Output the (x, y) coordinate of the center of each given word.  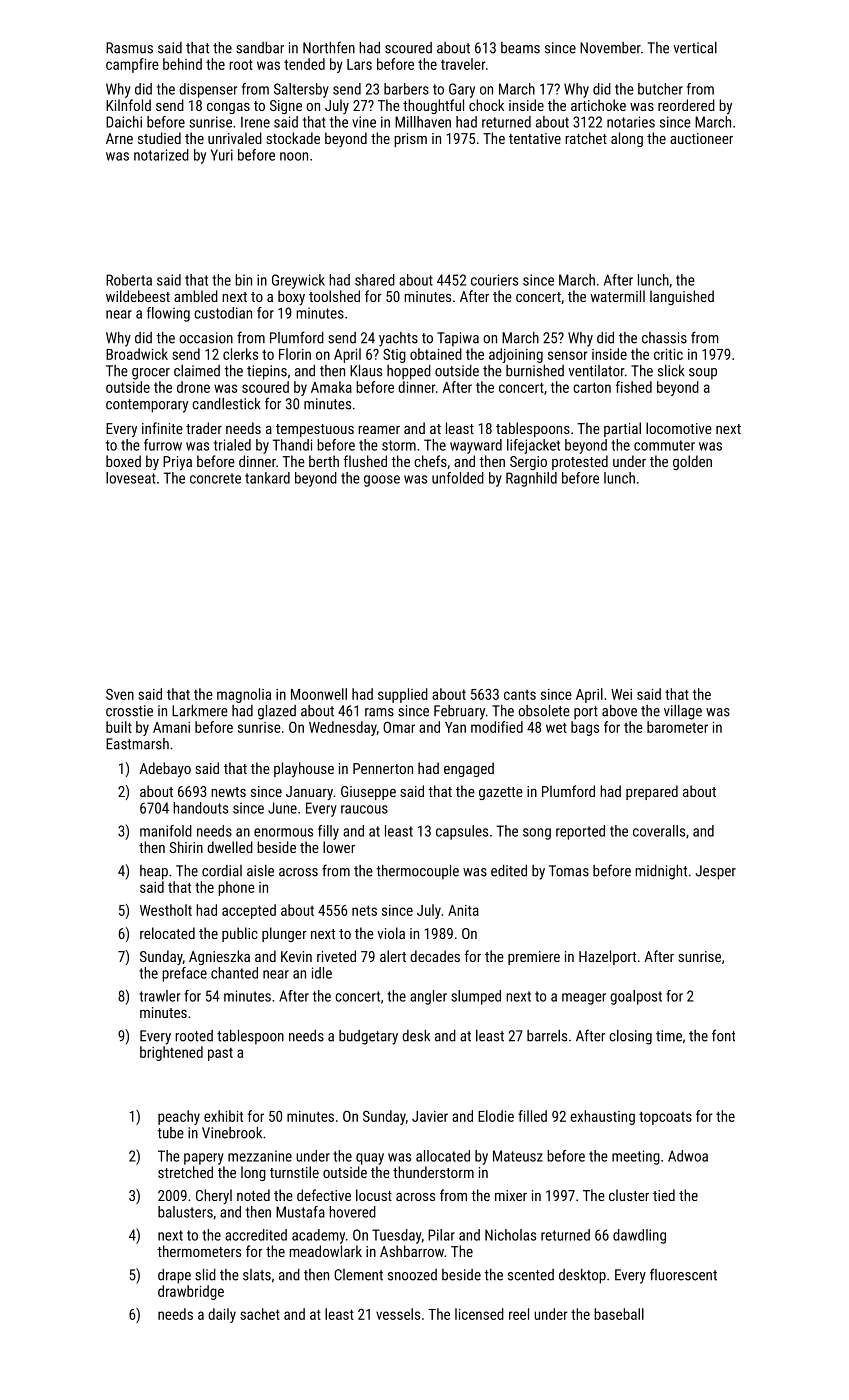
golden (692, 462)
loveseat (131, 478)
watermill (618, 296)
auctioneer (701, 138)
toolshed (334, 296)
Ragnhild (531, 479)
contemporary (147, 406)
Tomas (569, 871)
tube (170, 1133)
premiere (534, 958)
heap (154, 872)
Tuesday (396, 1236)
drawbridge (191, 1292)
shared (375, 280)
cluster (629, 1195)
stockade (293, 138)
